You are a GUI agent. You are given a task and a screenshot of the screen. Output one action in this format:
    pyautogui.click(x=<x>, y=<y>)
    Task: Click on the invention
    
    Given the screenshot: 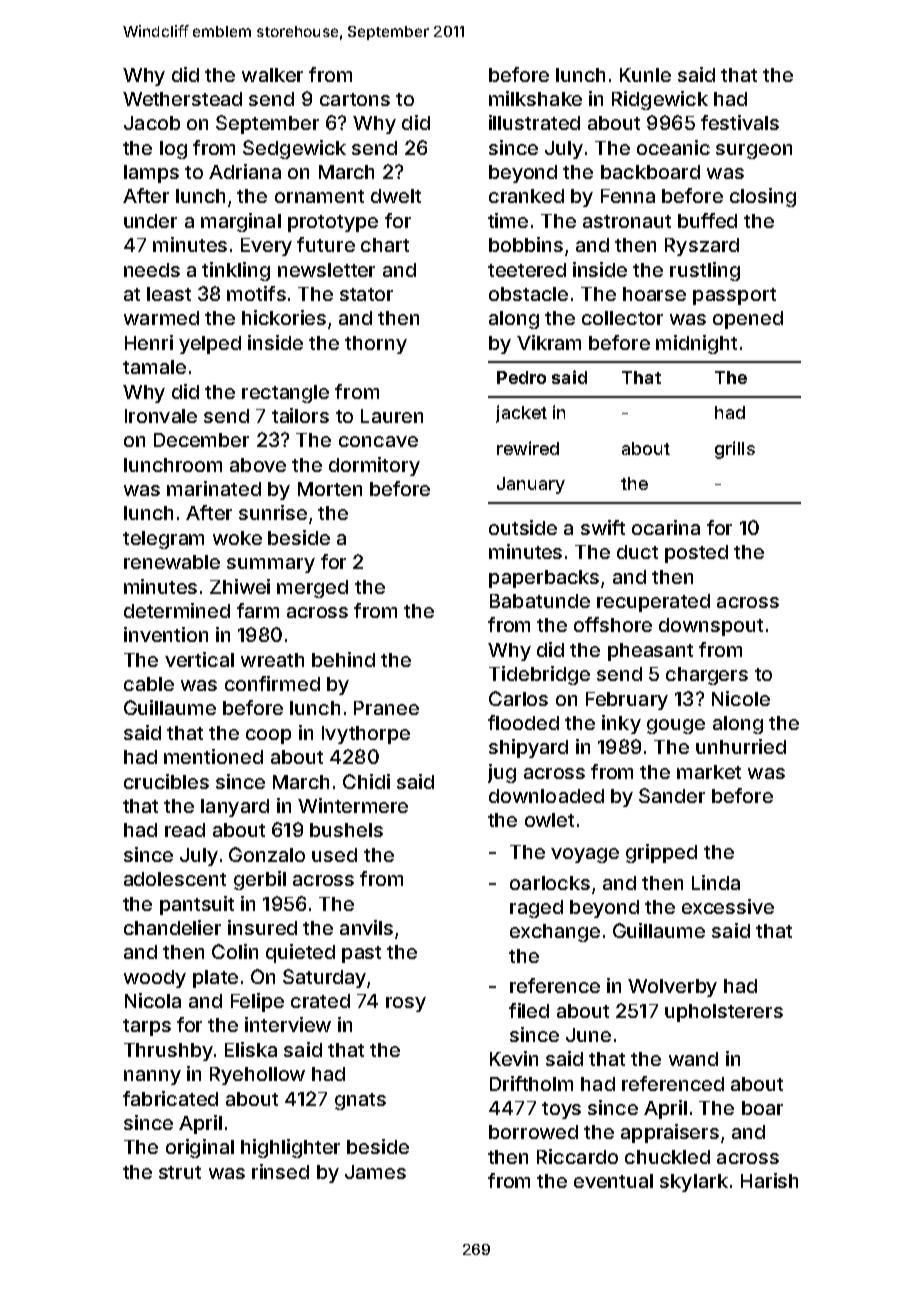 What is the action you would take?
    pyautogui.click(x=166, y=634)
